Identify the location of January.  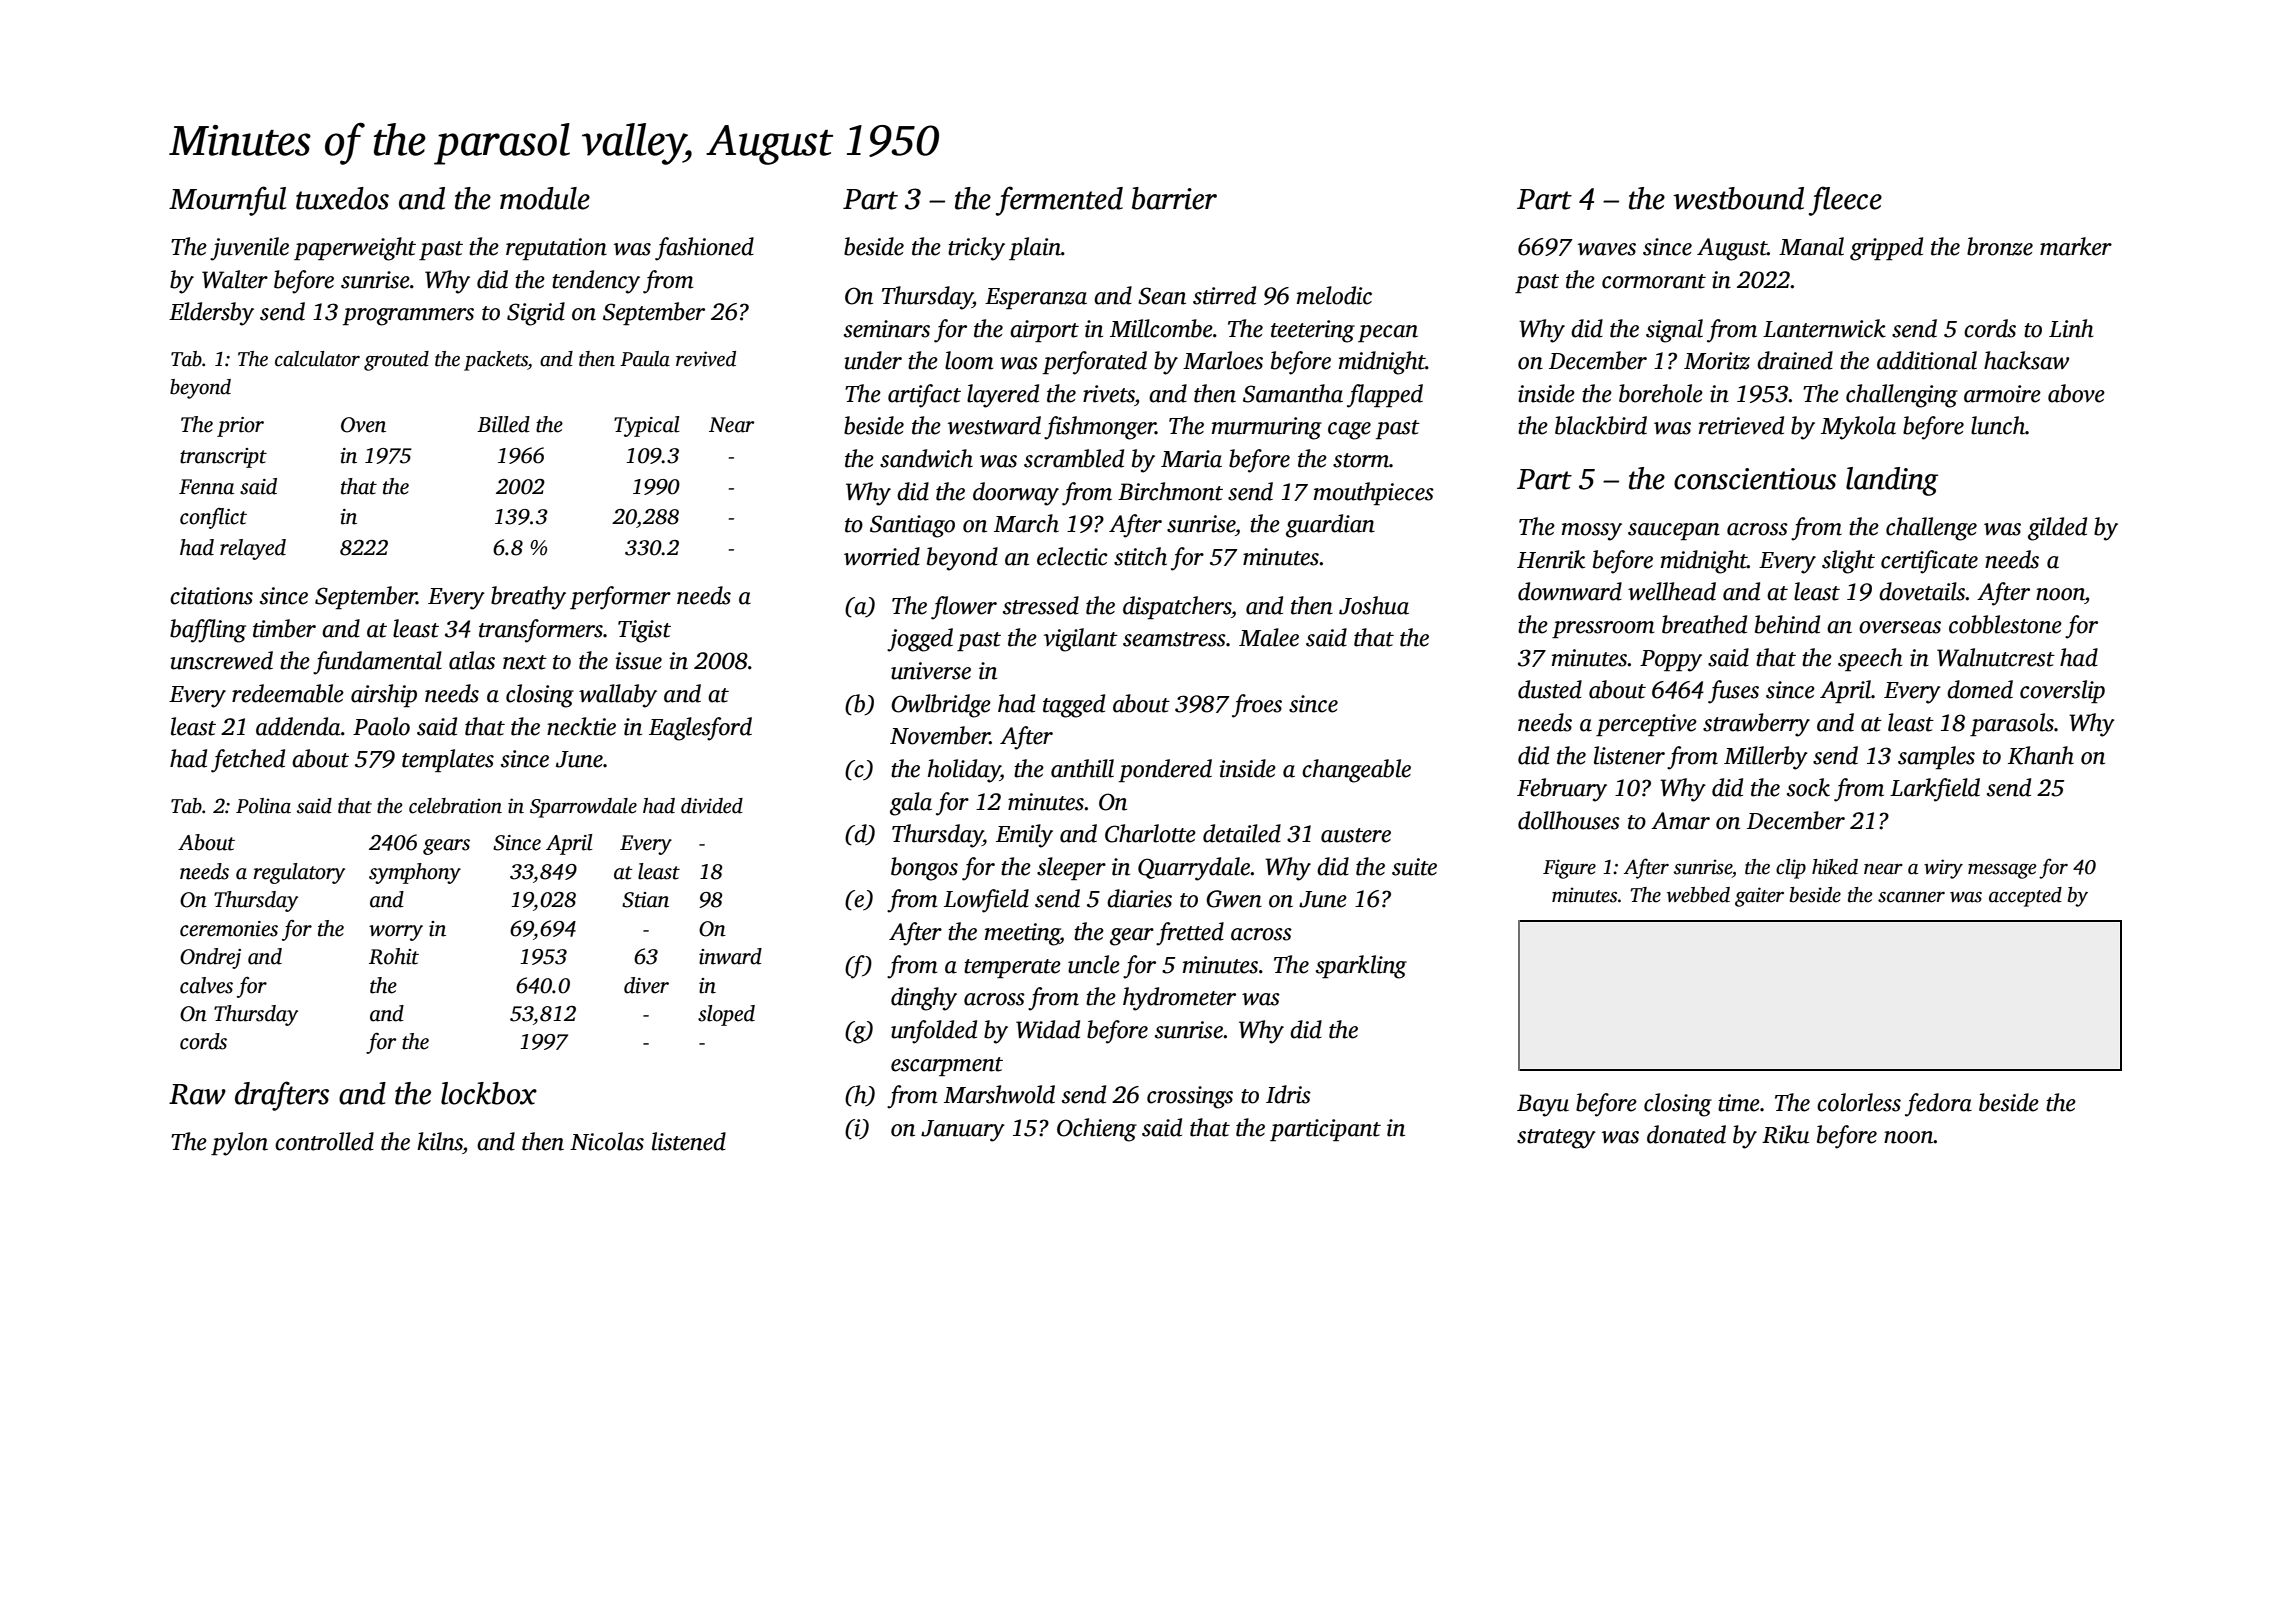
(963, 1131).
